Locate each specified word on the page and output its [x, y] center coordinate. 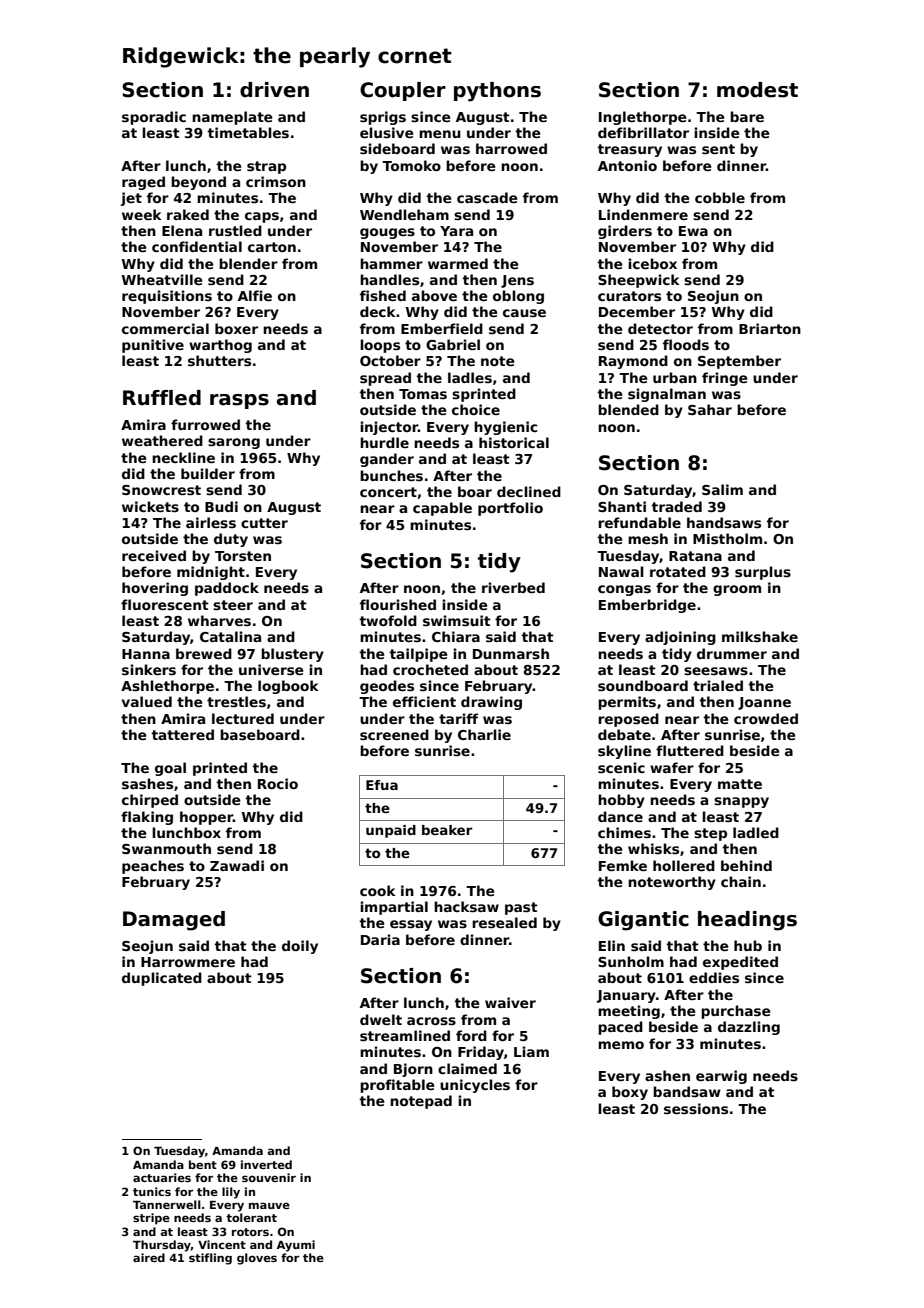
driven [274, 90]
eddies [714, 977]
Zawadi [237, 865]
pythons [497, 92]
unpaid [391, 831]
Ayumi [296, 1246]
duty [231, 540]
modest [757, 90]
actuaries [162, 1177]
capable [442, 509]
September [739, 362]
